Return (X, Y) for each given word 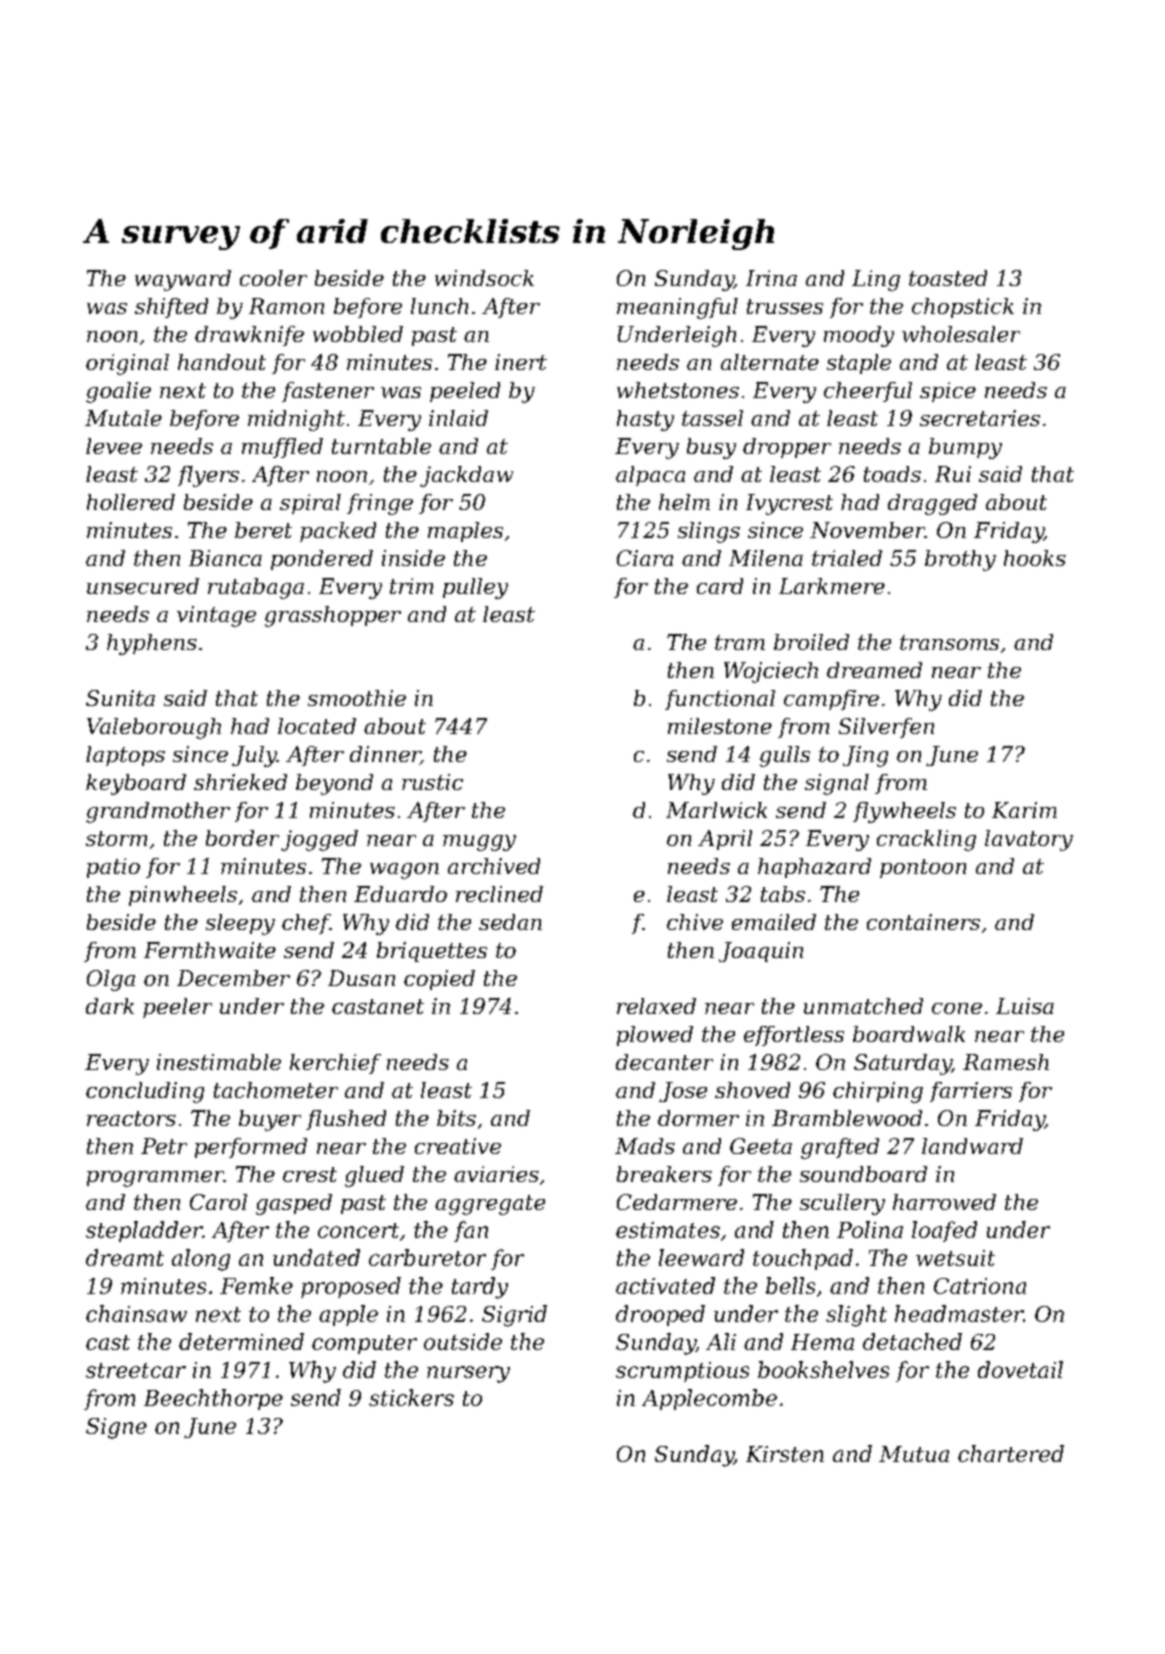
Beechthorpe (213, 1399)
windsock (484, 278)
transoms (949, 642)
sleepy (240, 924)
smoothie (357, 698)
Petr (164, 1146)
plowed (655, 1036)
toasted (948, 278)
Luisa (1025, 1006)
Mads (645, 1146)
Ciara (645, 558)
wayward (183, 280)
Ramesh (1006, 1062)
